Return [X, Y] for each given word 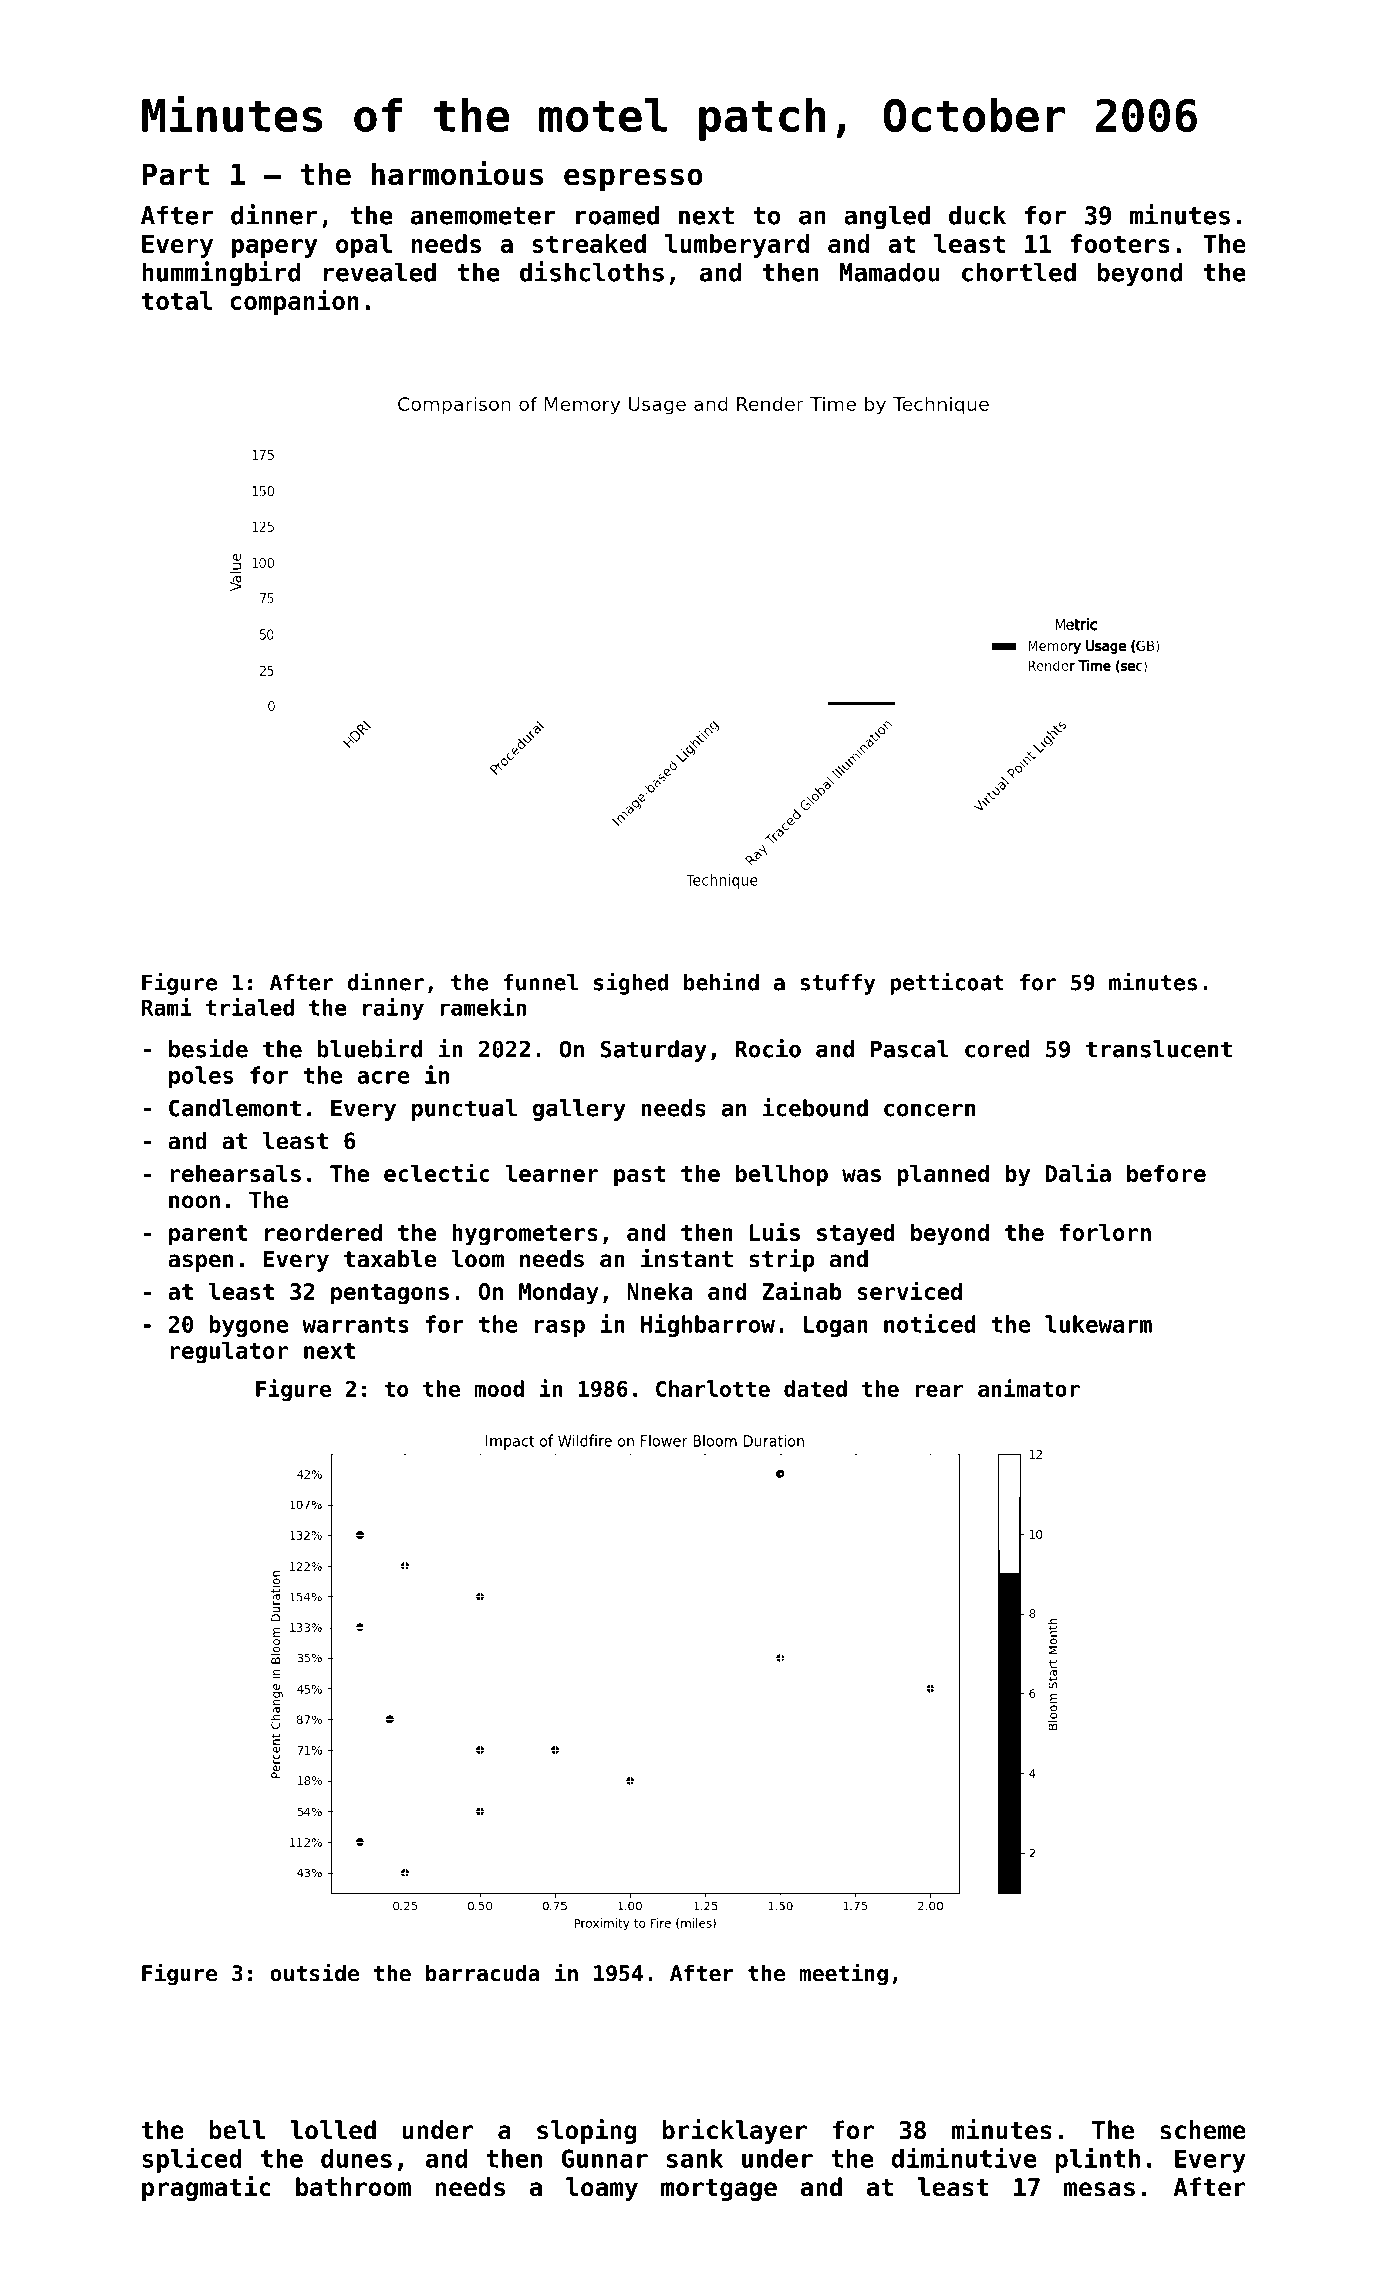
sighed [631, 984]
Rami [167, 1007]
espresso [633, 179]
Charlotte [713, 1388]
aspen [200, 1263]
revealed [380, 272]
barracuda [483, 1973]
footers [1120, 243]
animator [1029, 1388]
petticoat [947, 984]
